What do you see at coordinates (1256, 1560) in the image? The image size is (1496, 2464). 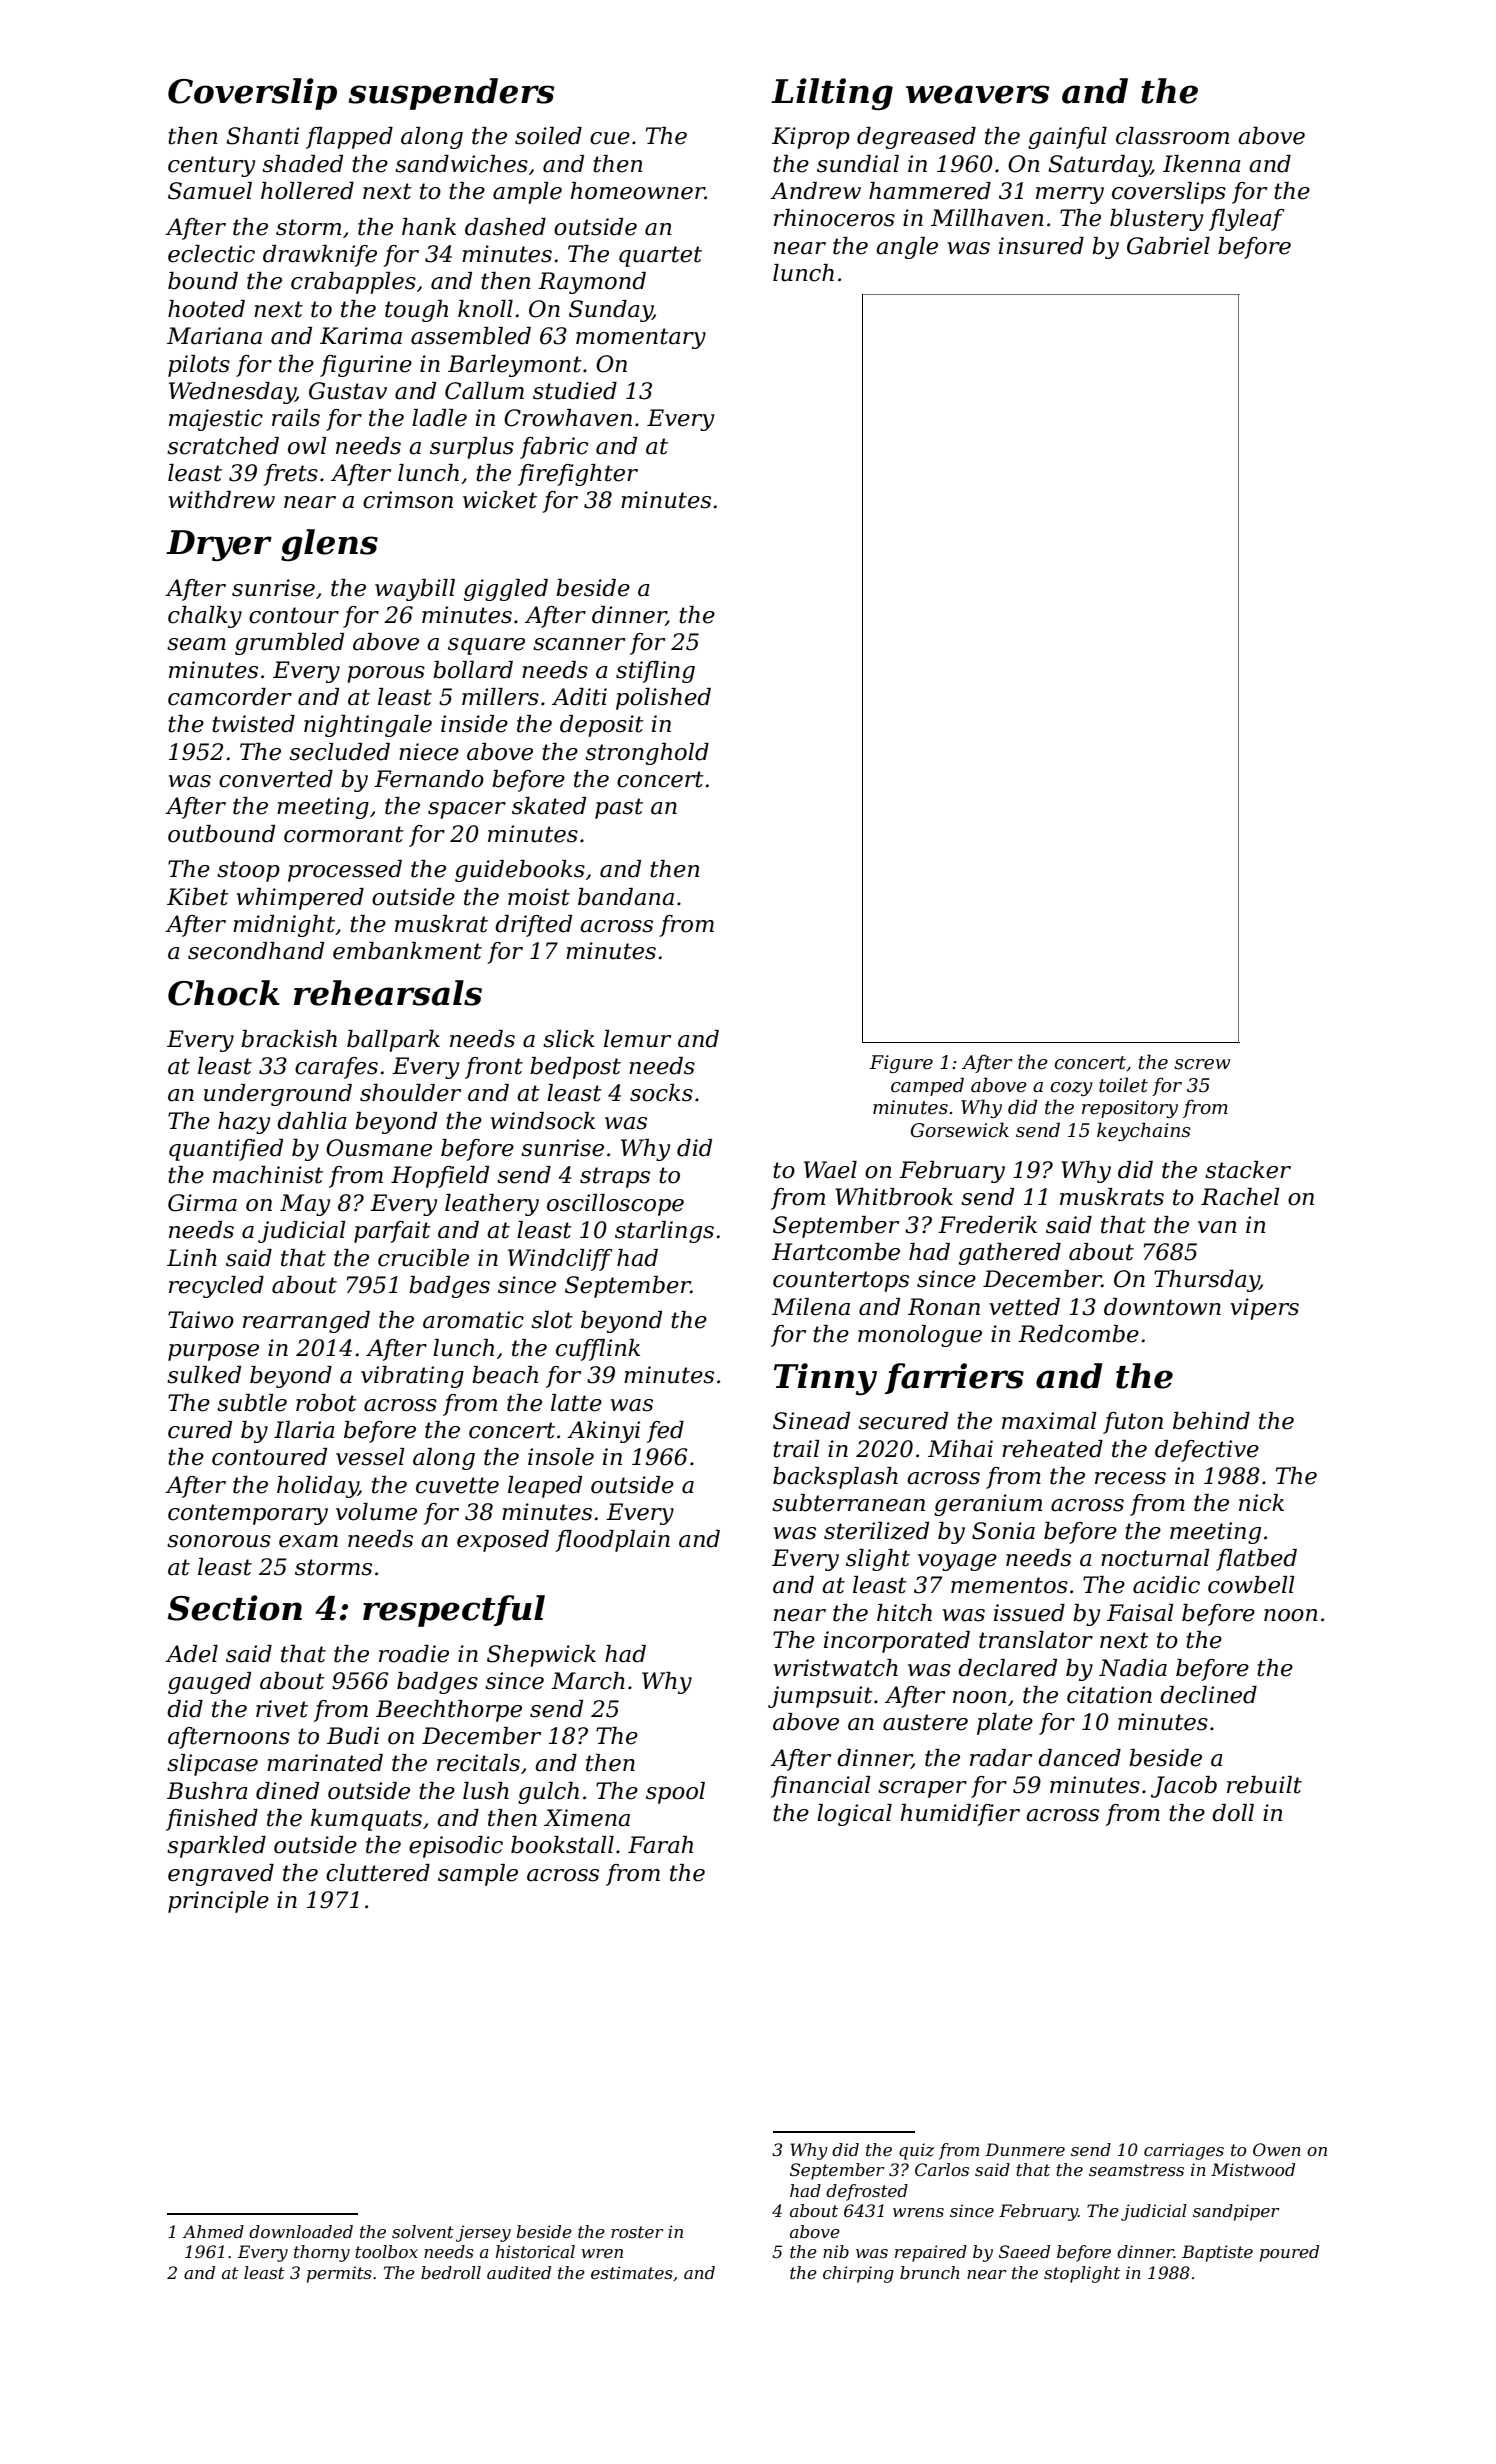 I see `flatbed` at bounding box center [1256, 1560].
